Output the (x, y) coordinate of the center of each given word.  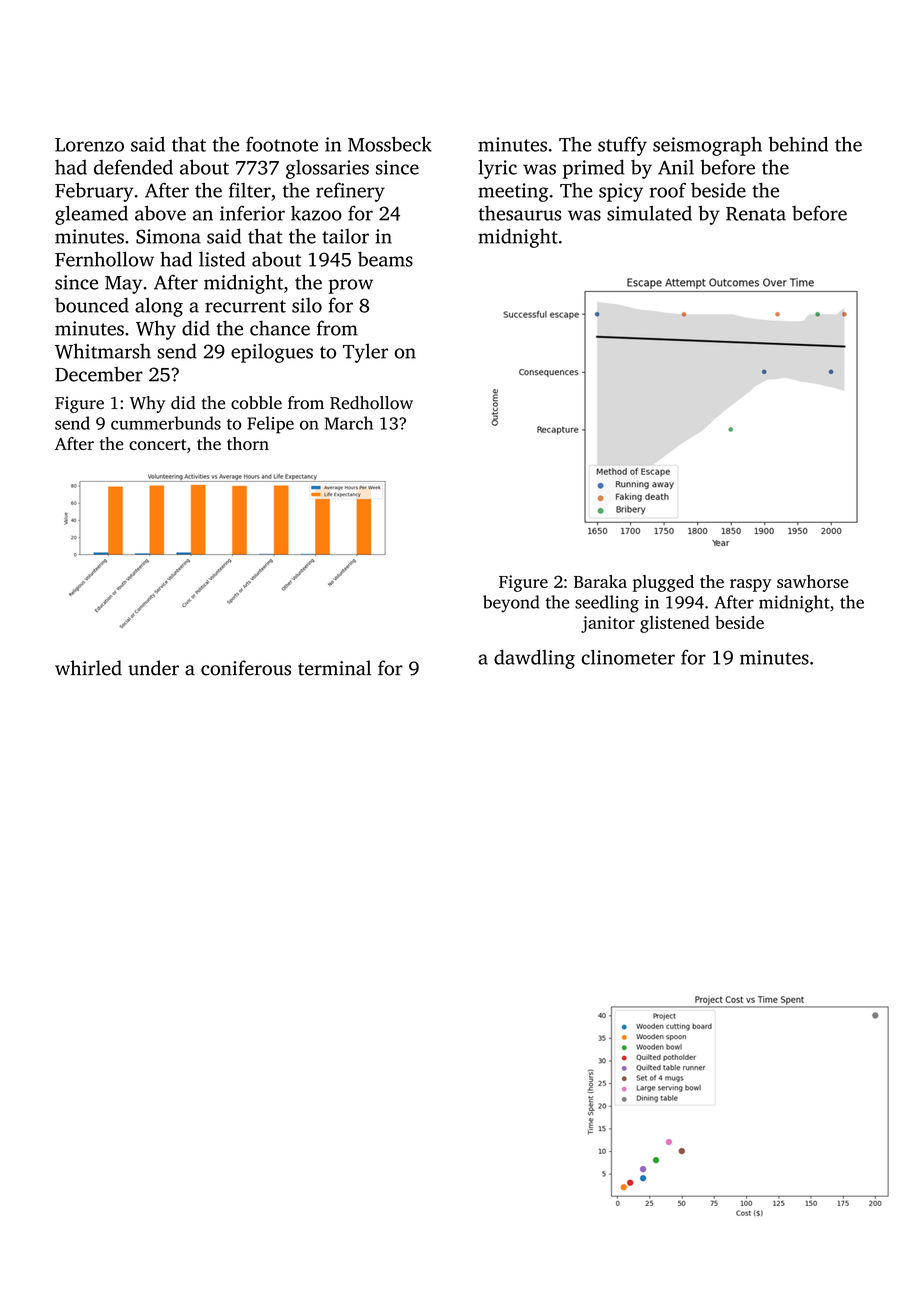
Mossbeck (390, 144)
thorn (248, 443)
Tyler (365, 353)
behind (798, 144)
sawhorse (812, 581)
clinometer (628, 657)
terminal (334, 668)
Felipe (270, 425)
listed (222, 259)
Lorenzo (89, 145)
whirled (88, 668)
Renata (756, 214)
